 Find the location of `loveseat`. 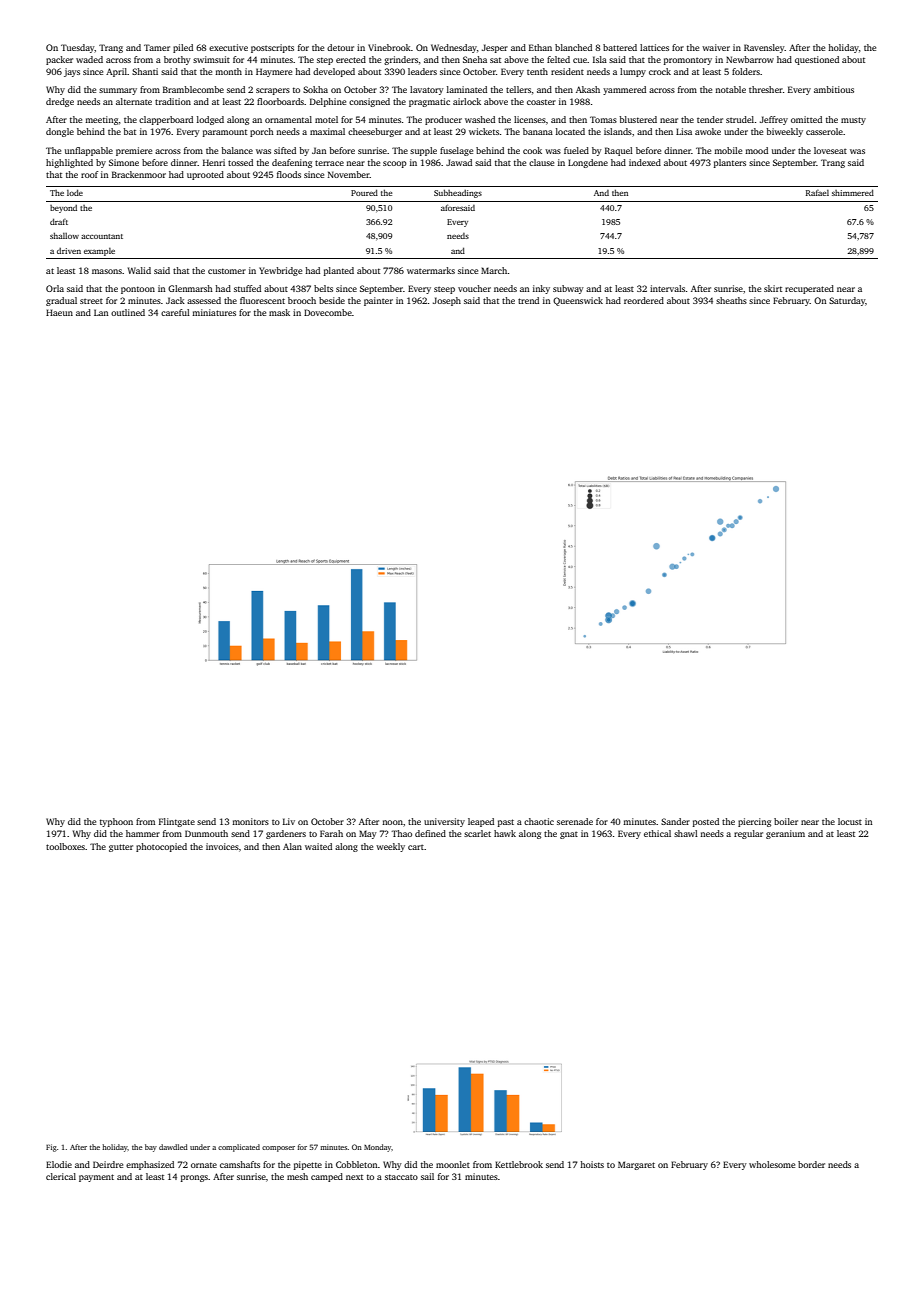

loveseat is located at coordinates (830, 150).
